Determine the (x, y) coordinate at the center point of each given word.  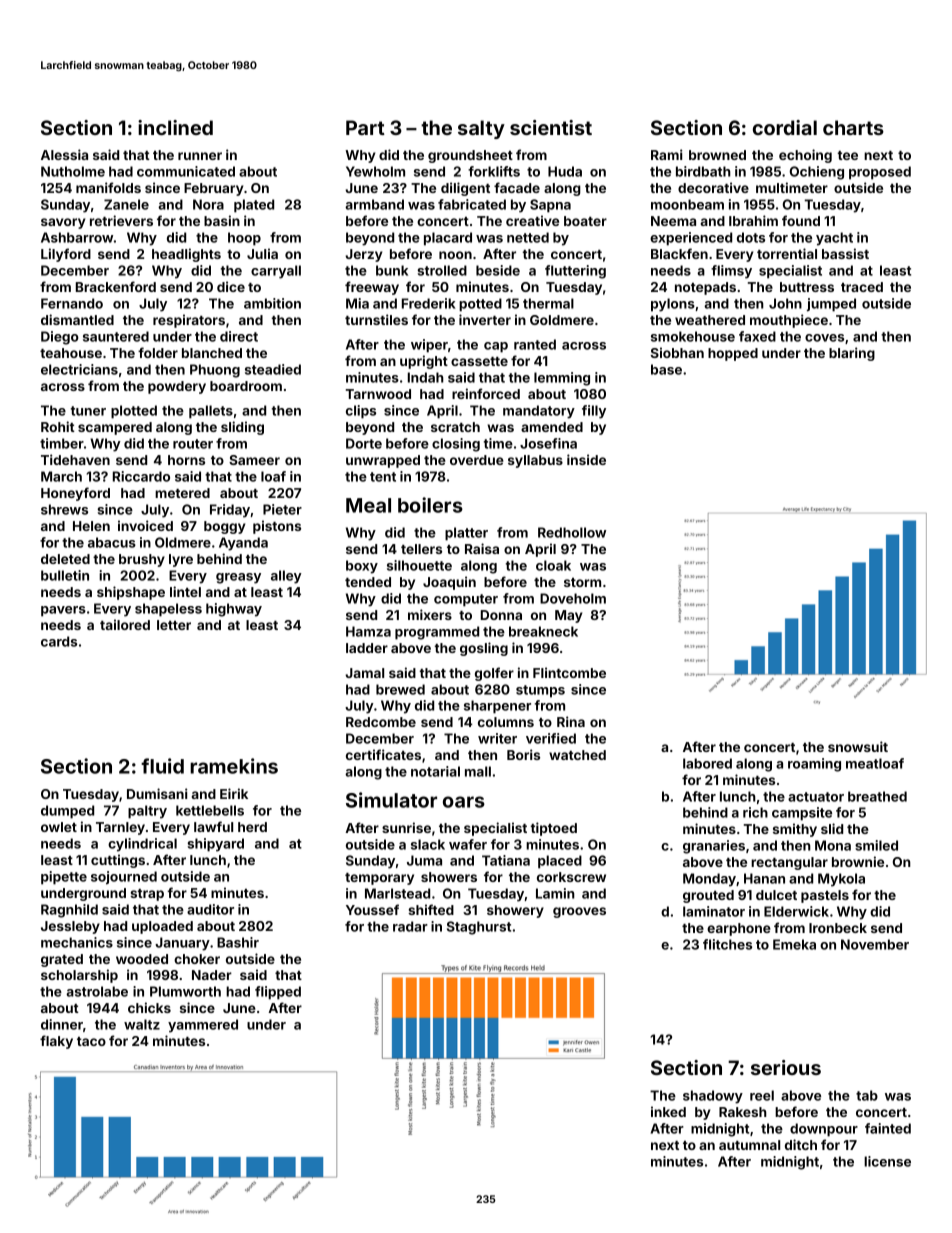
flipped (278, 993)
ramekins (234, 766)
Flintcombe (569, 672)
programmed (437, 633)
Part (365, 127)
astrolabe (97, 991)
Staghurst (479, 928)
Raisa (482, 548)
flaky (56, 1042)
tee (848, 155)
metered (182, 493)
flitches (727, 944)
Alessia (64, 154)
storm (582, 582)
